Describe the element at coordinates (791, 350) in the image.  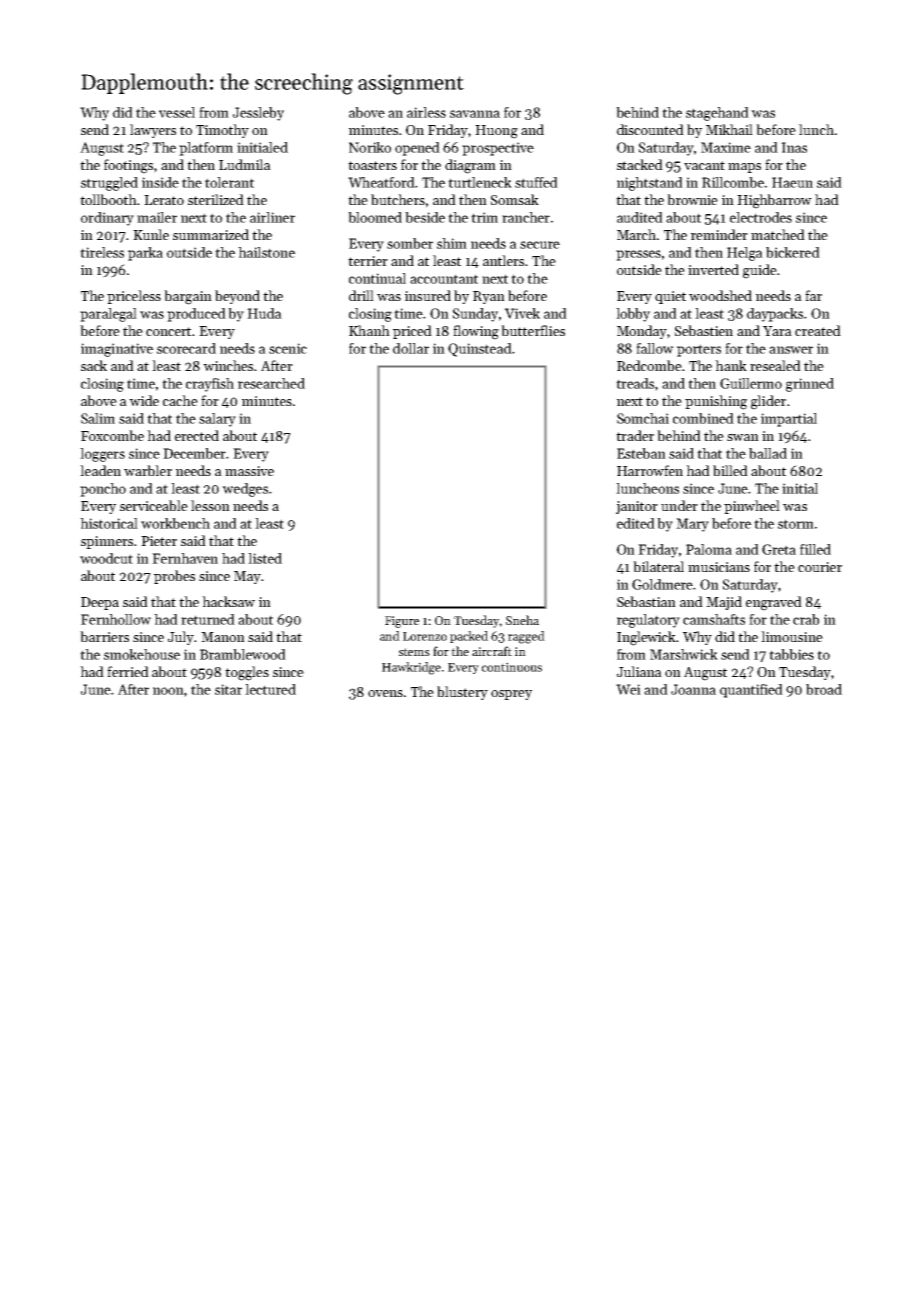
I see `answer` at that location.
